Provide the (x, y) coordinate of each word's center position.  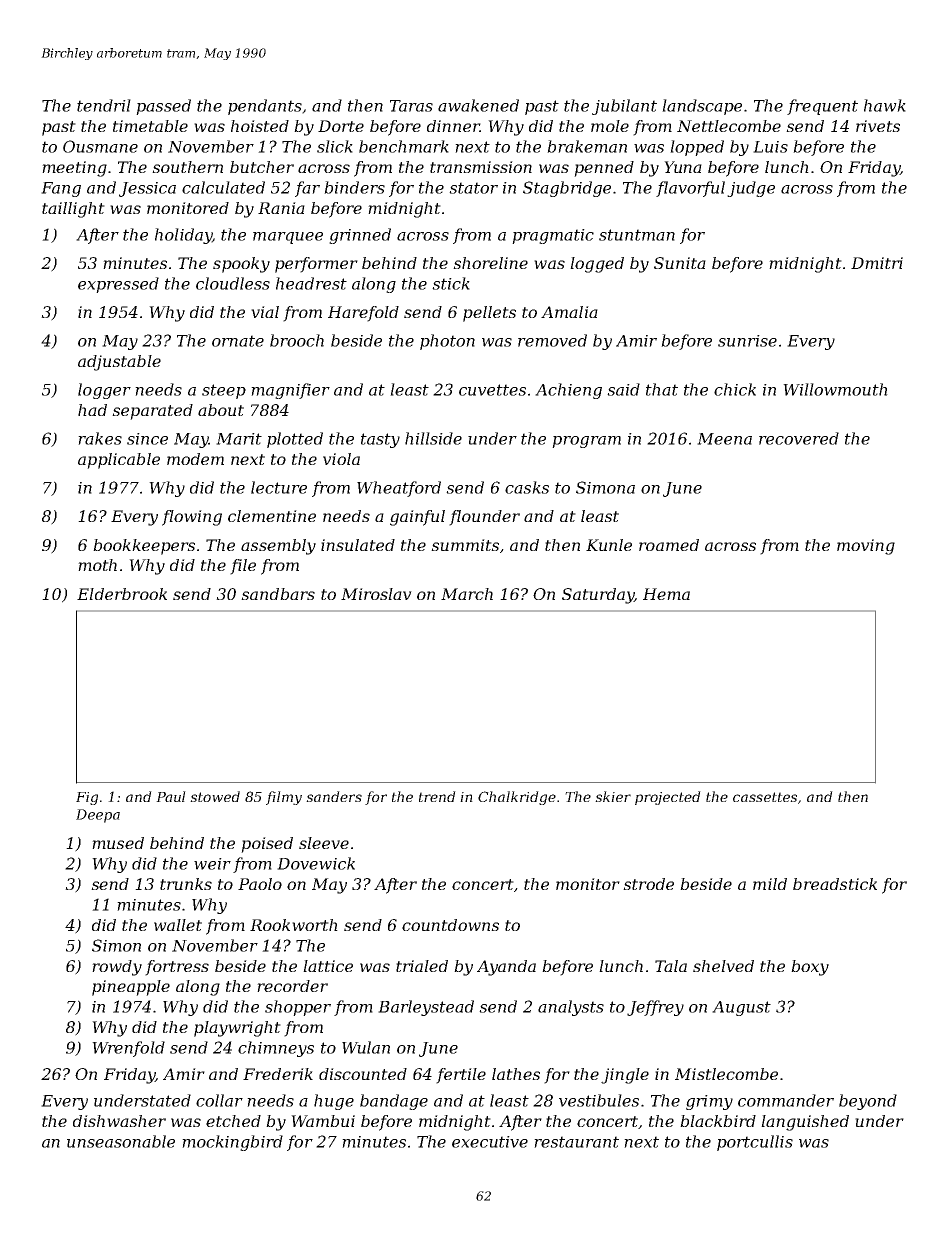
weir (212, 864)
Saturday (598, 596)
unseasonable (121, 1141)
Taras (411, 106)
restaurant (576, 1142)
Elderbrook (122, 594)
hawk (885, 105)
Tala (671, 966)
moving (866, 547)
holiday (183, 236)
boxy (810, 968)
